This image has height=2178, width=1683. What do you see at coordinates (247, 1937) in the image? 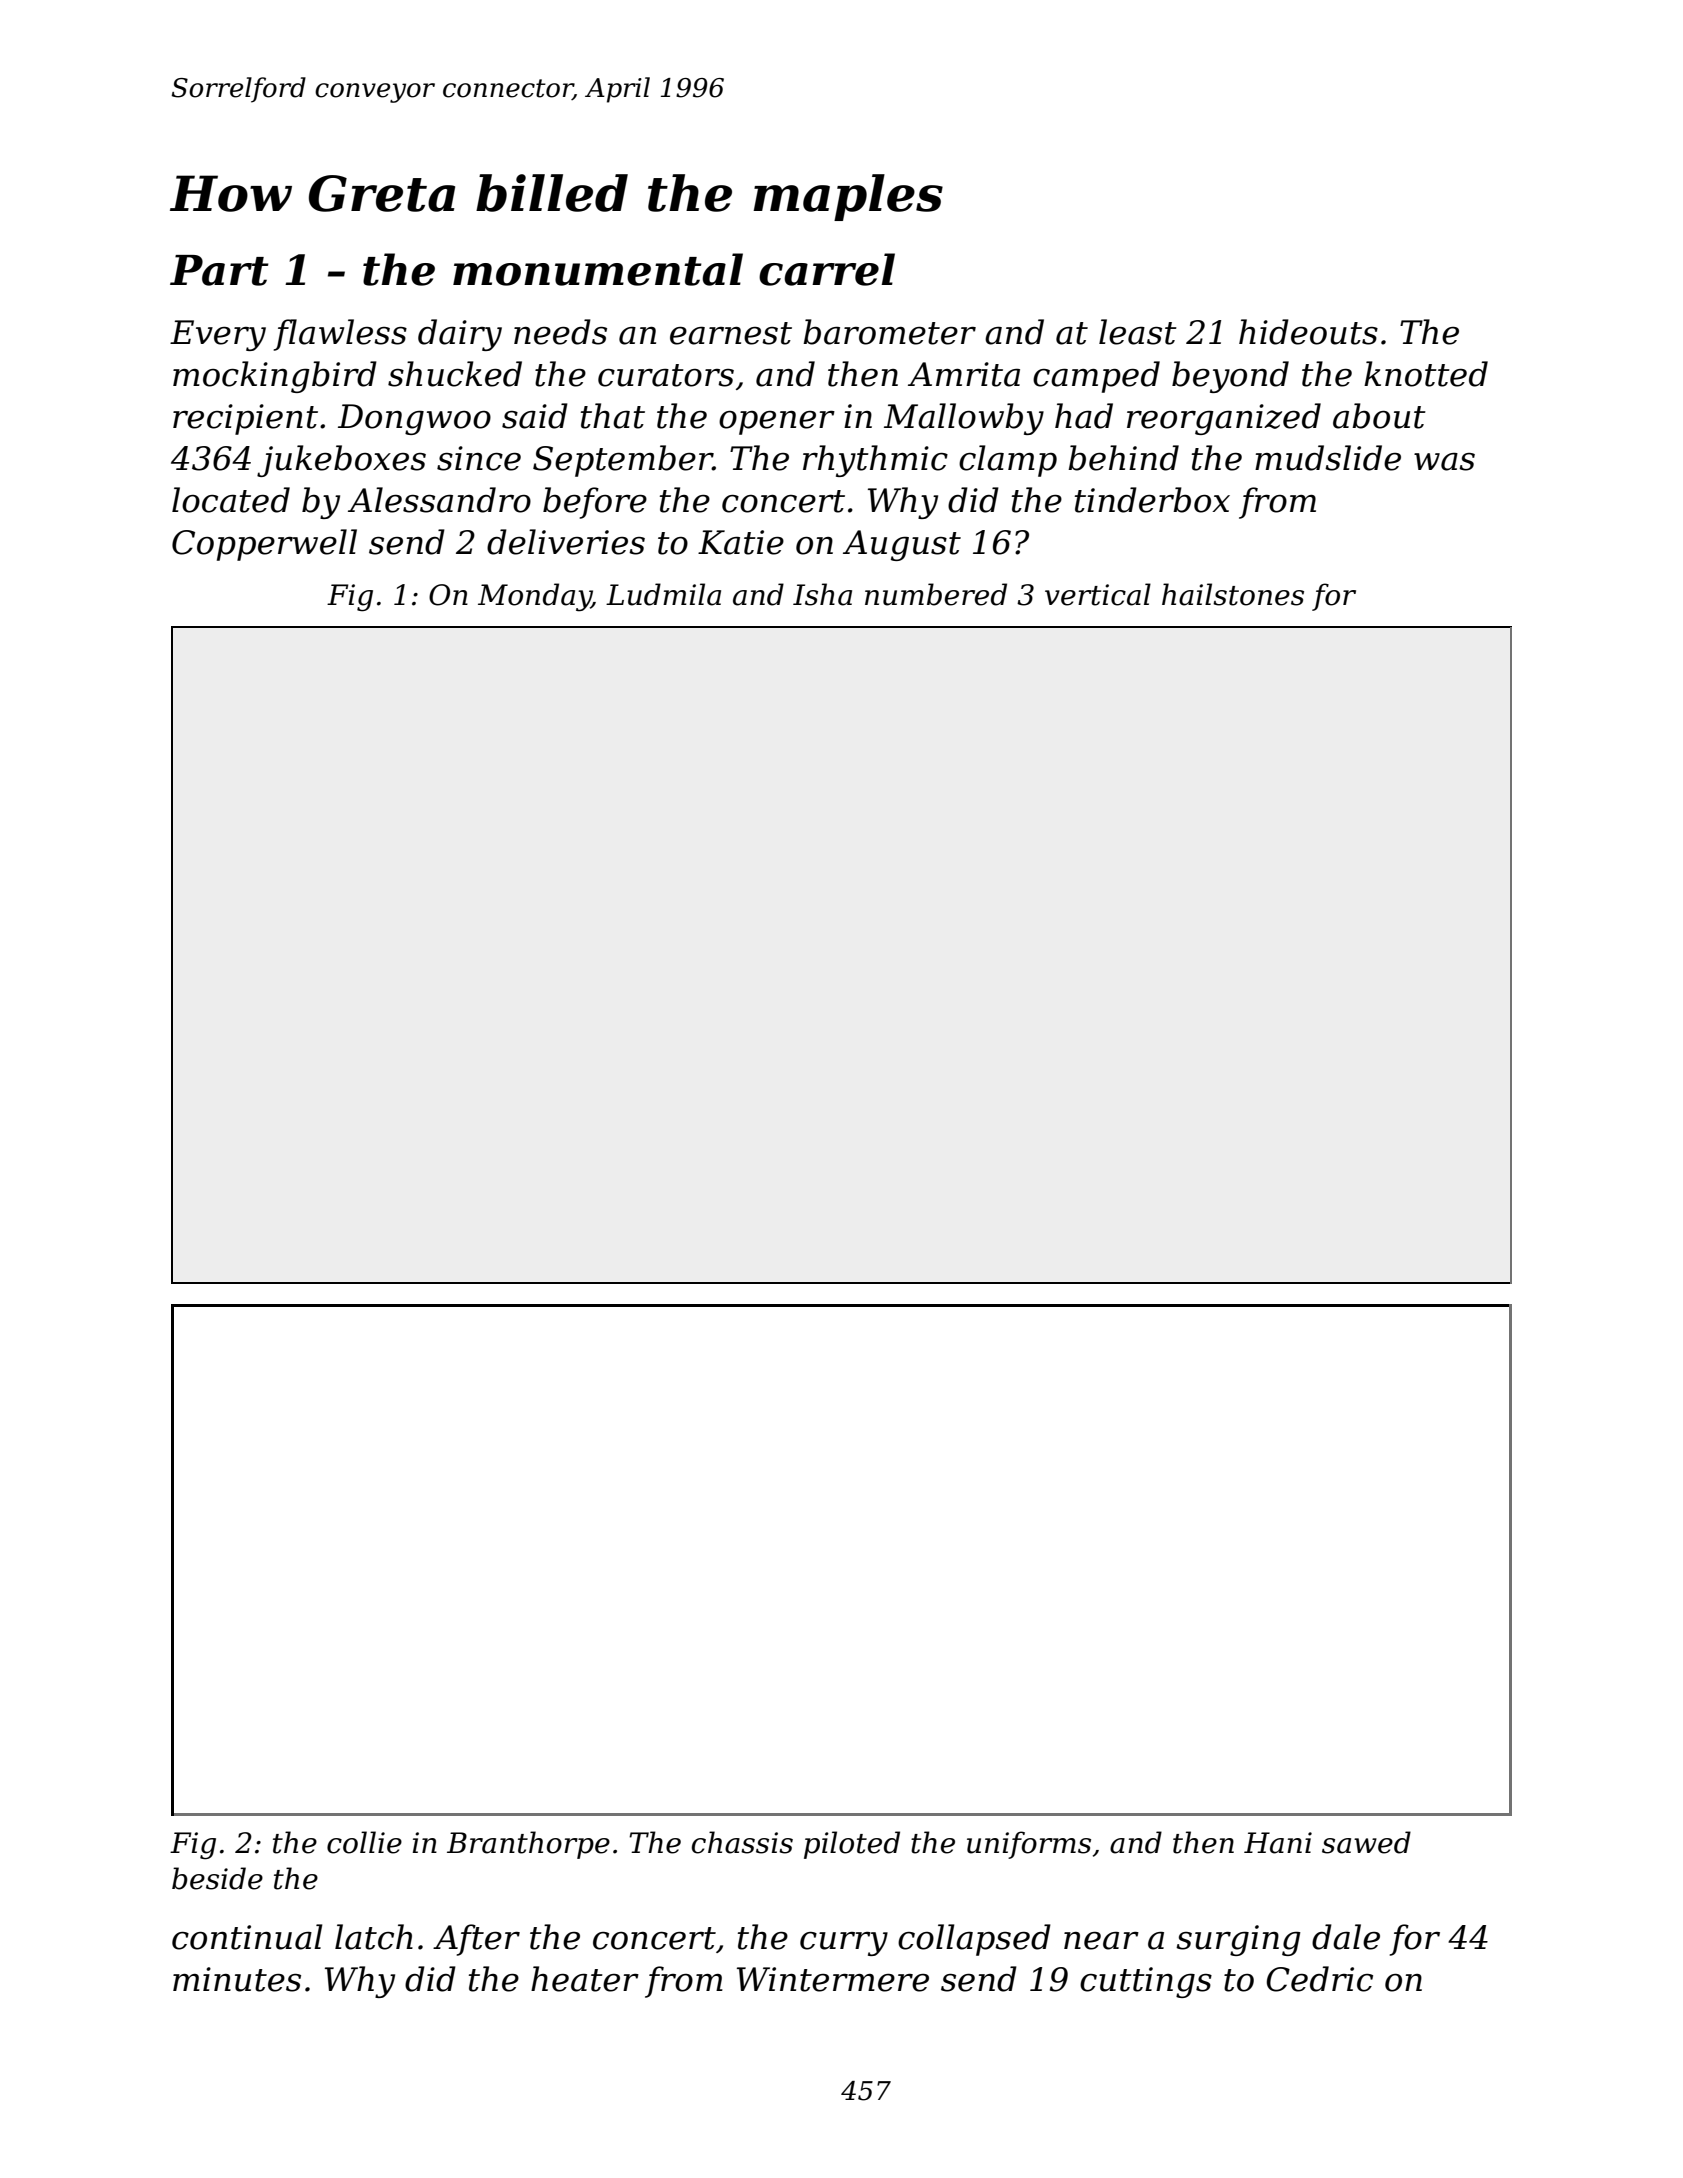
I see `continual` at bounding box center [247, 1937].
